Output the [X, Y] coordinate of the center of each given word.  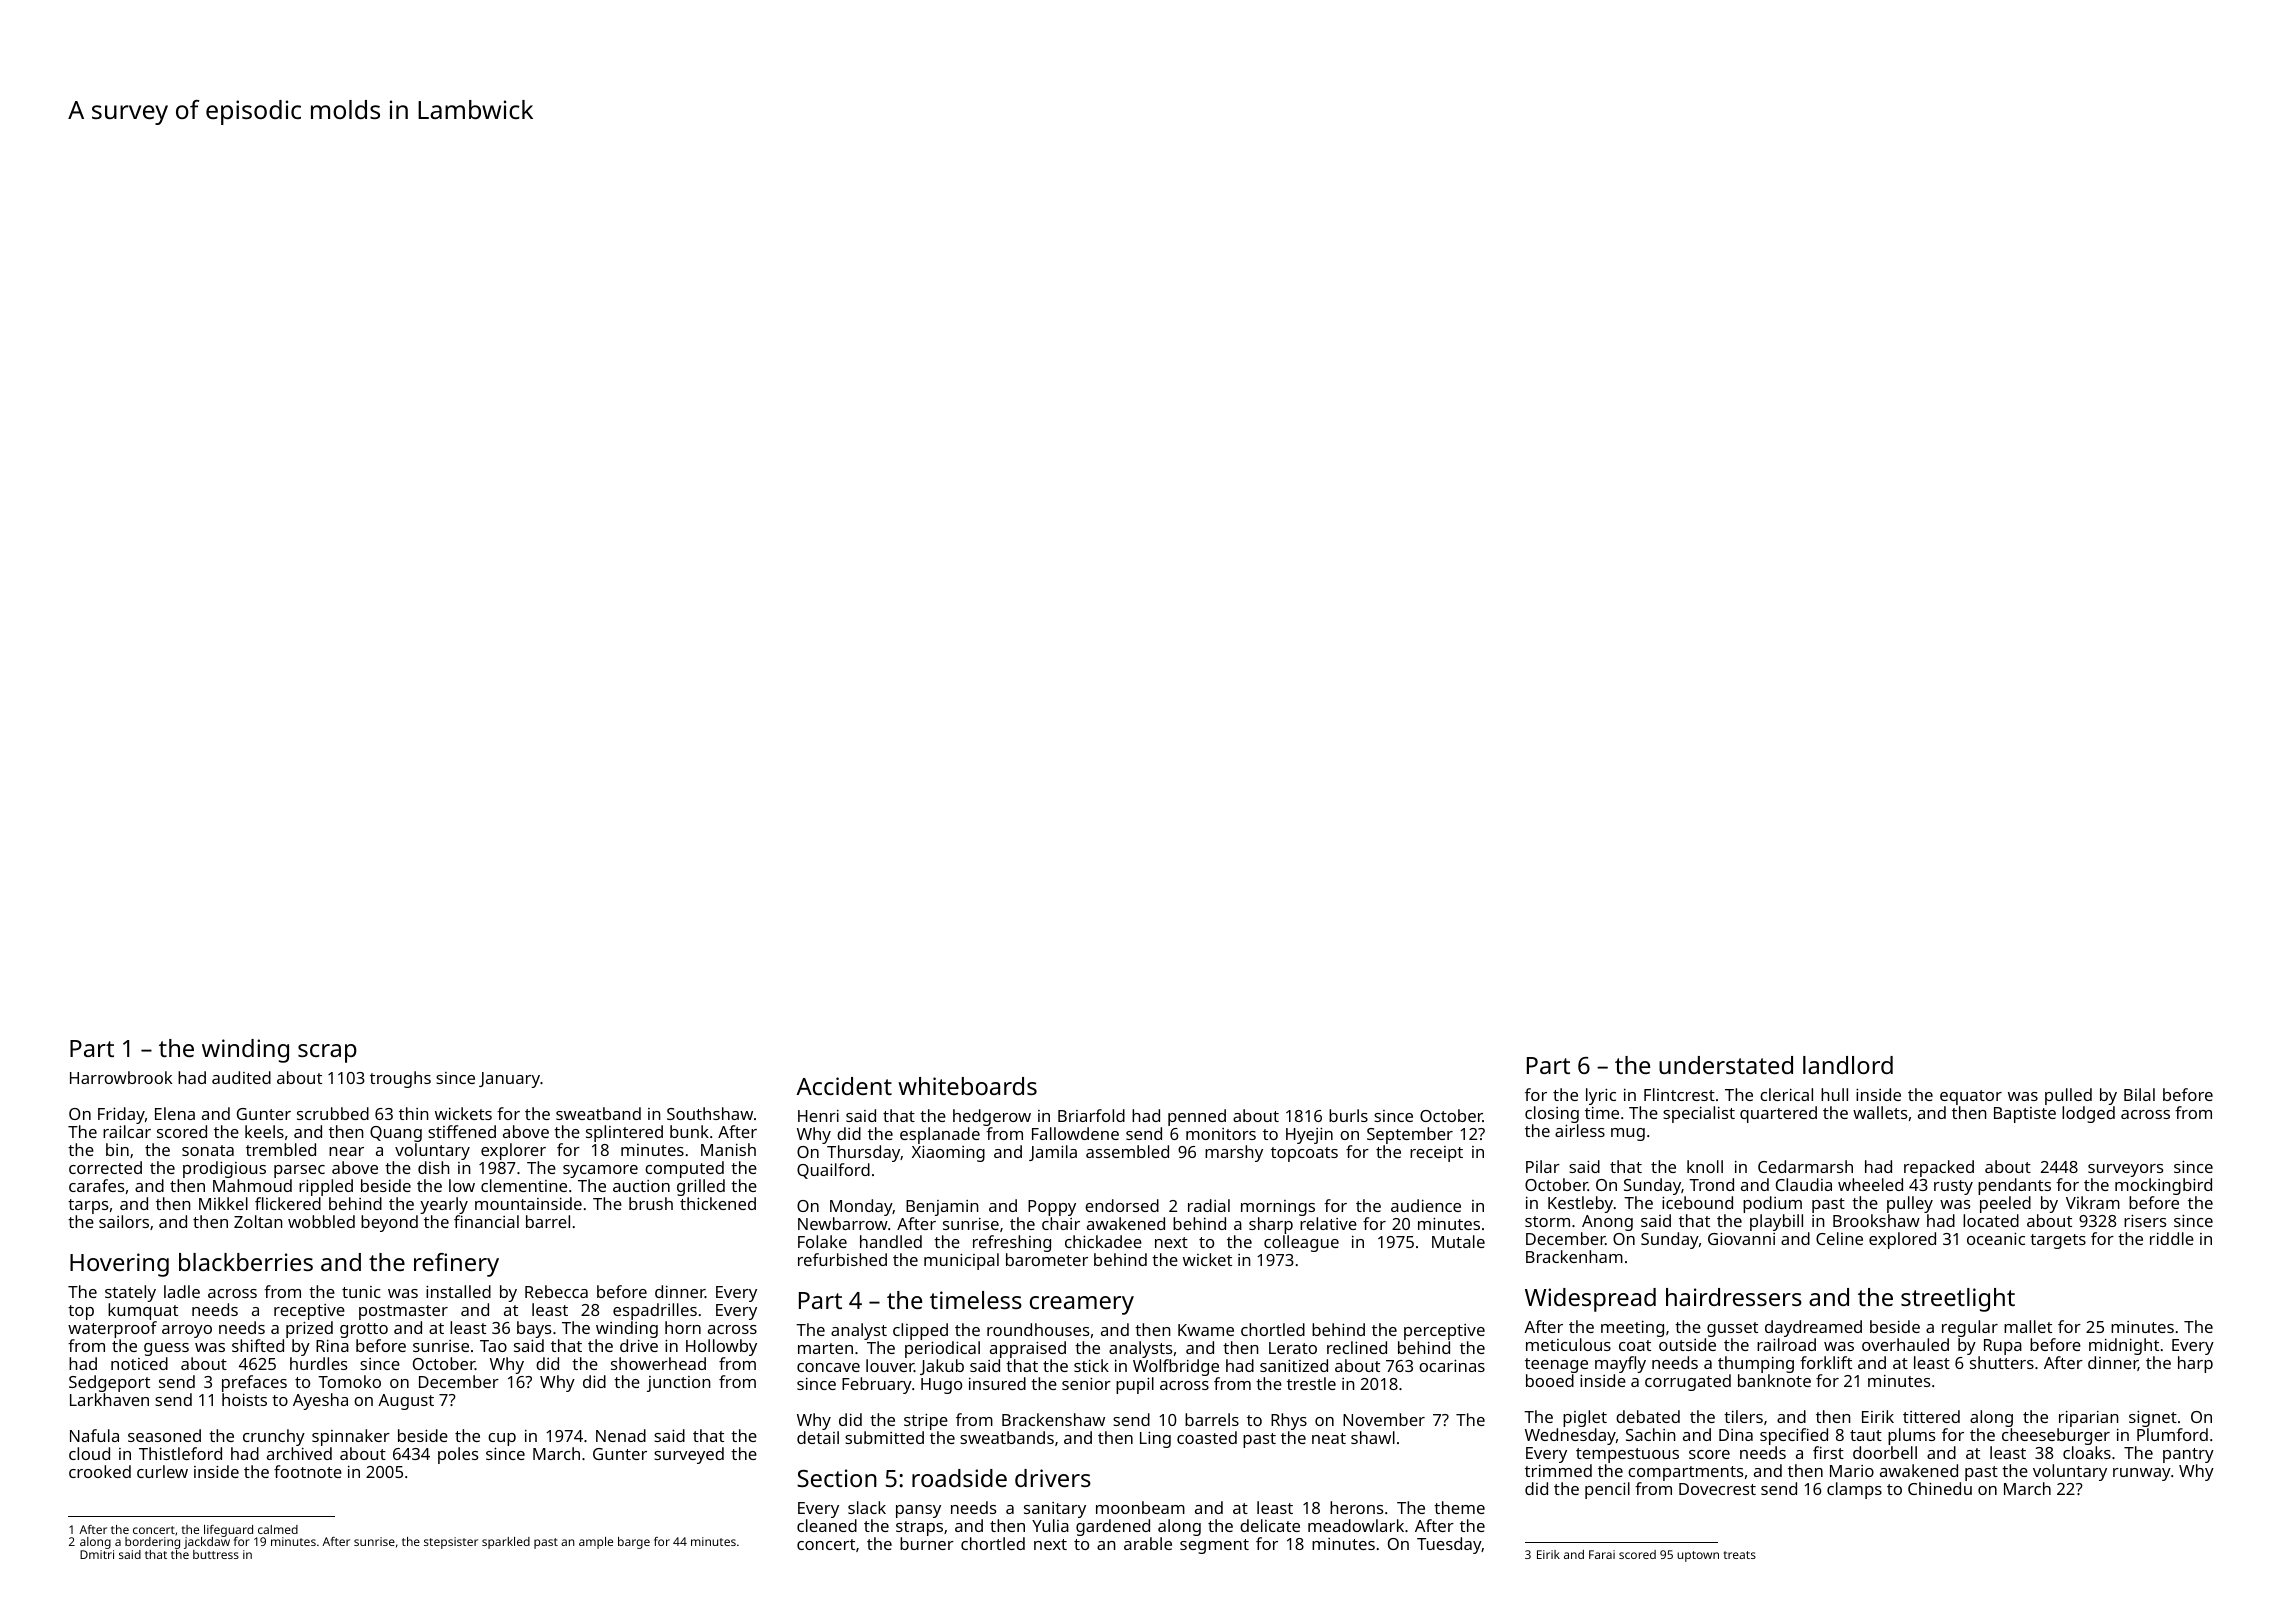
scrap [327, 1053]
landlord [1848, 1065]
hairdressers [1734, 1297]
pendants [2014, 1186]
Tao [493, 1346]
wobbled [321, 1221]
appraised [1028, 1349]
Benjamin [942, 1208]
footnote [308, 1471]
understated [1726, 1065]
